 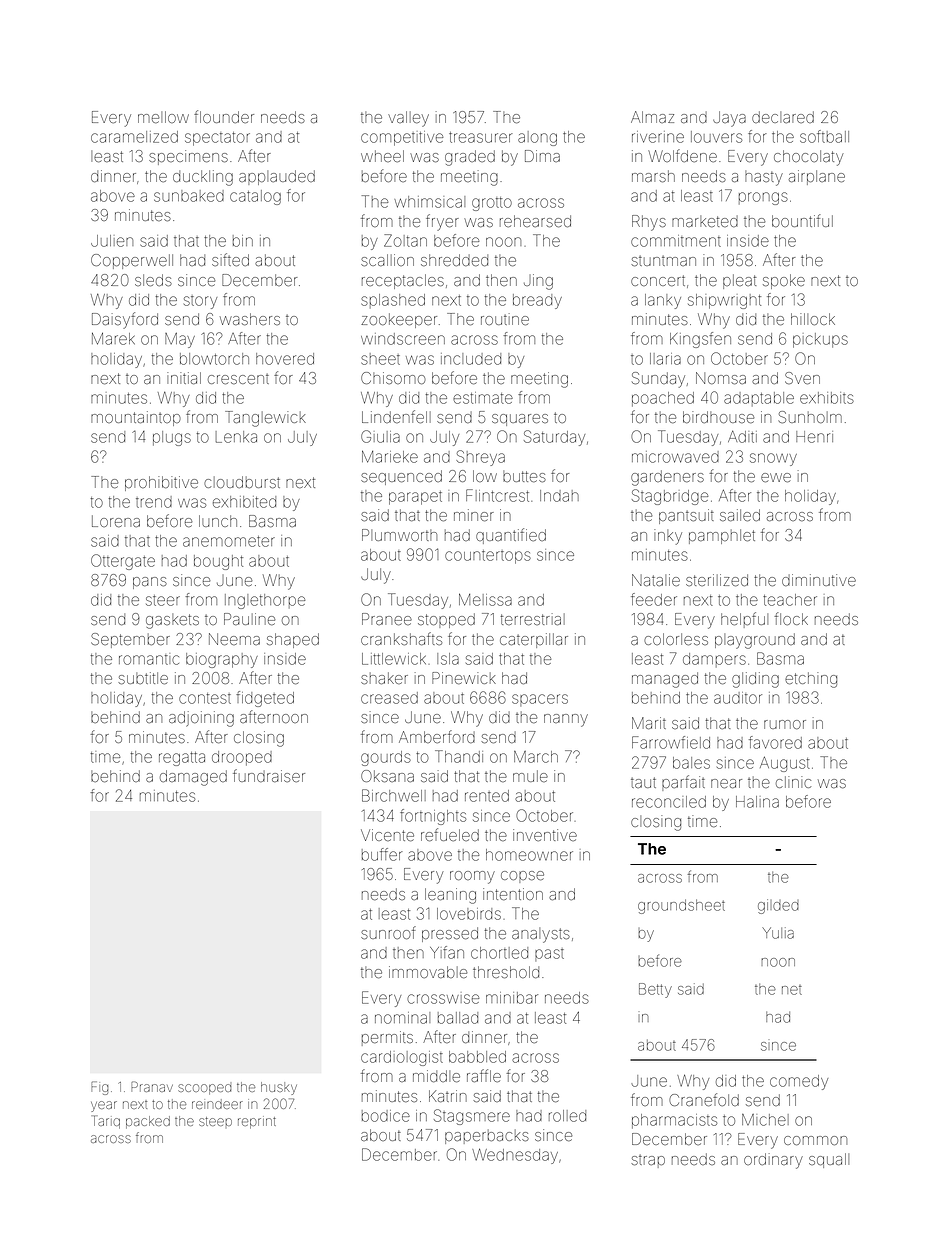 What do you see at coordinates (520, 420) in the page?
I see `squares` at bounding box center [520, 420].
